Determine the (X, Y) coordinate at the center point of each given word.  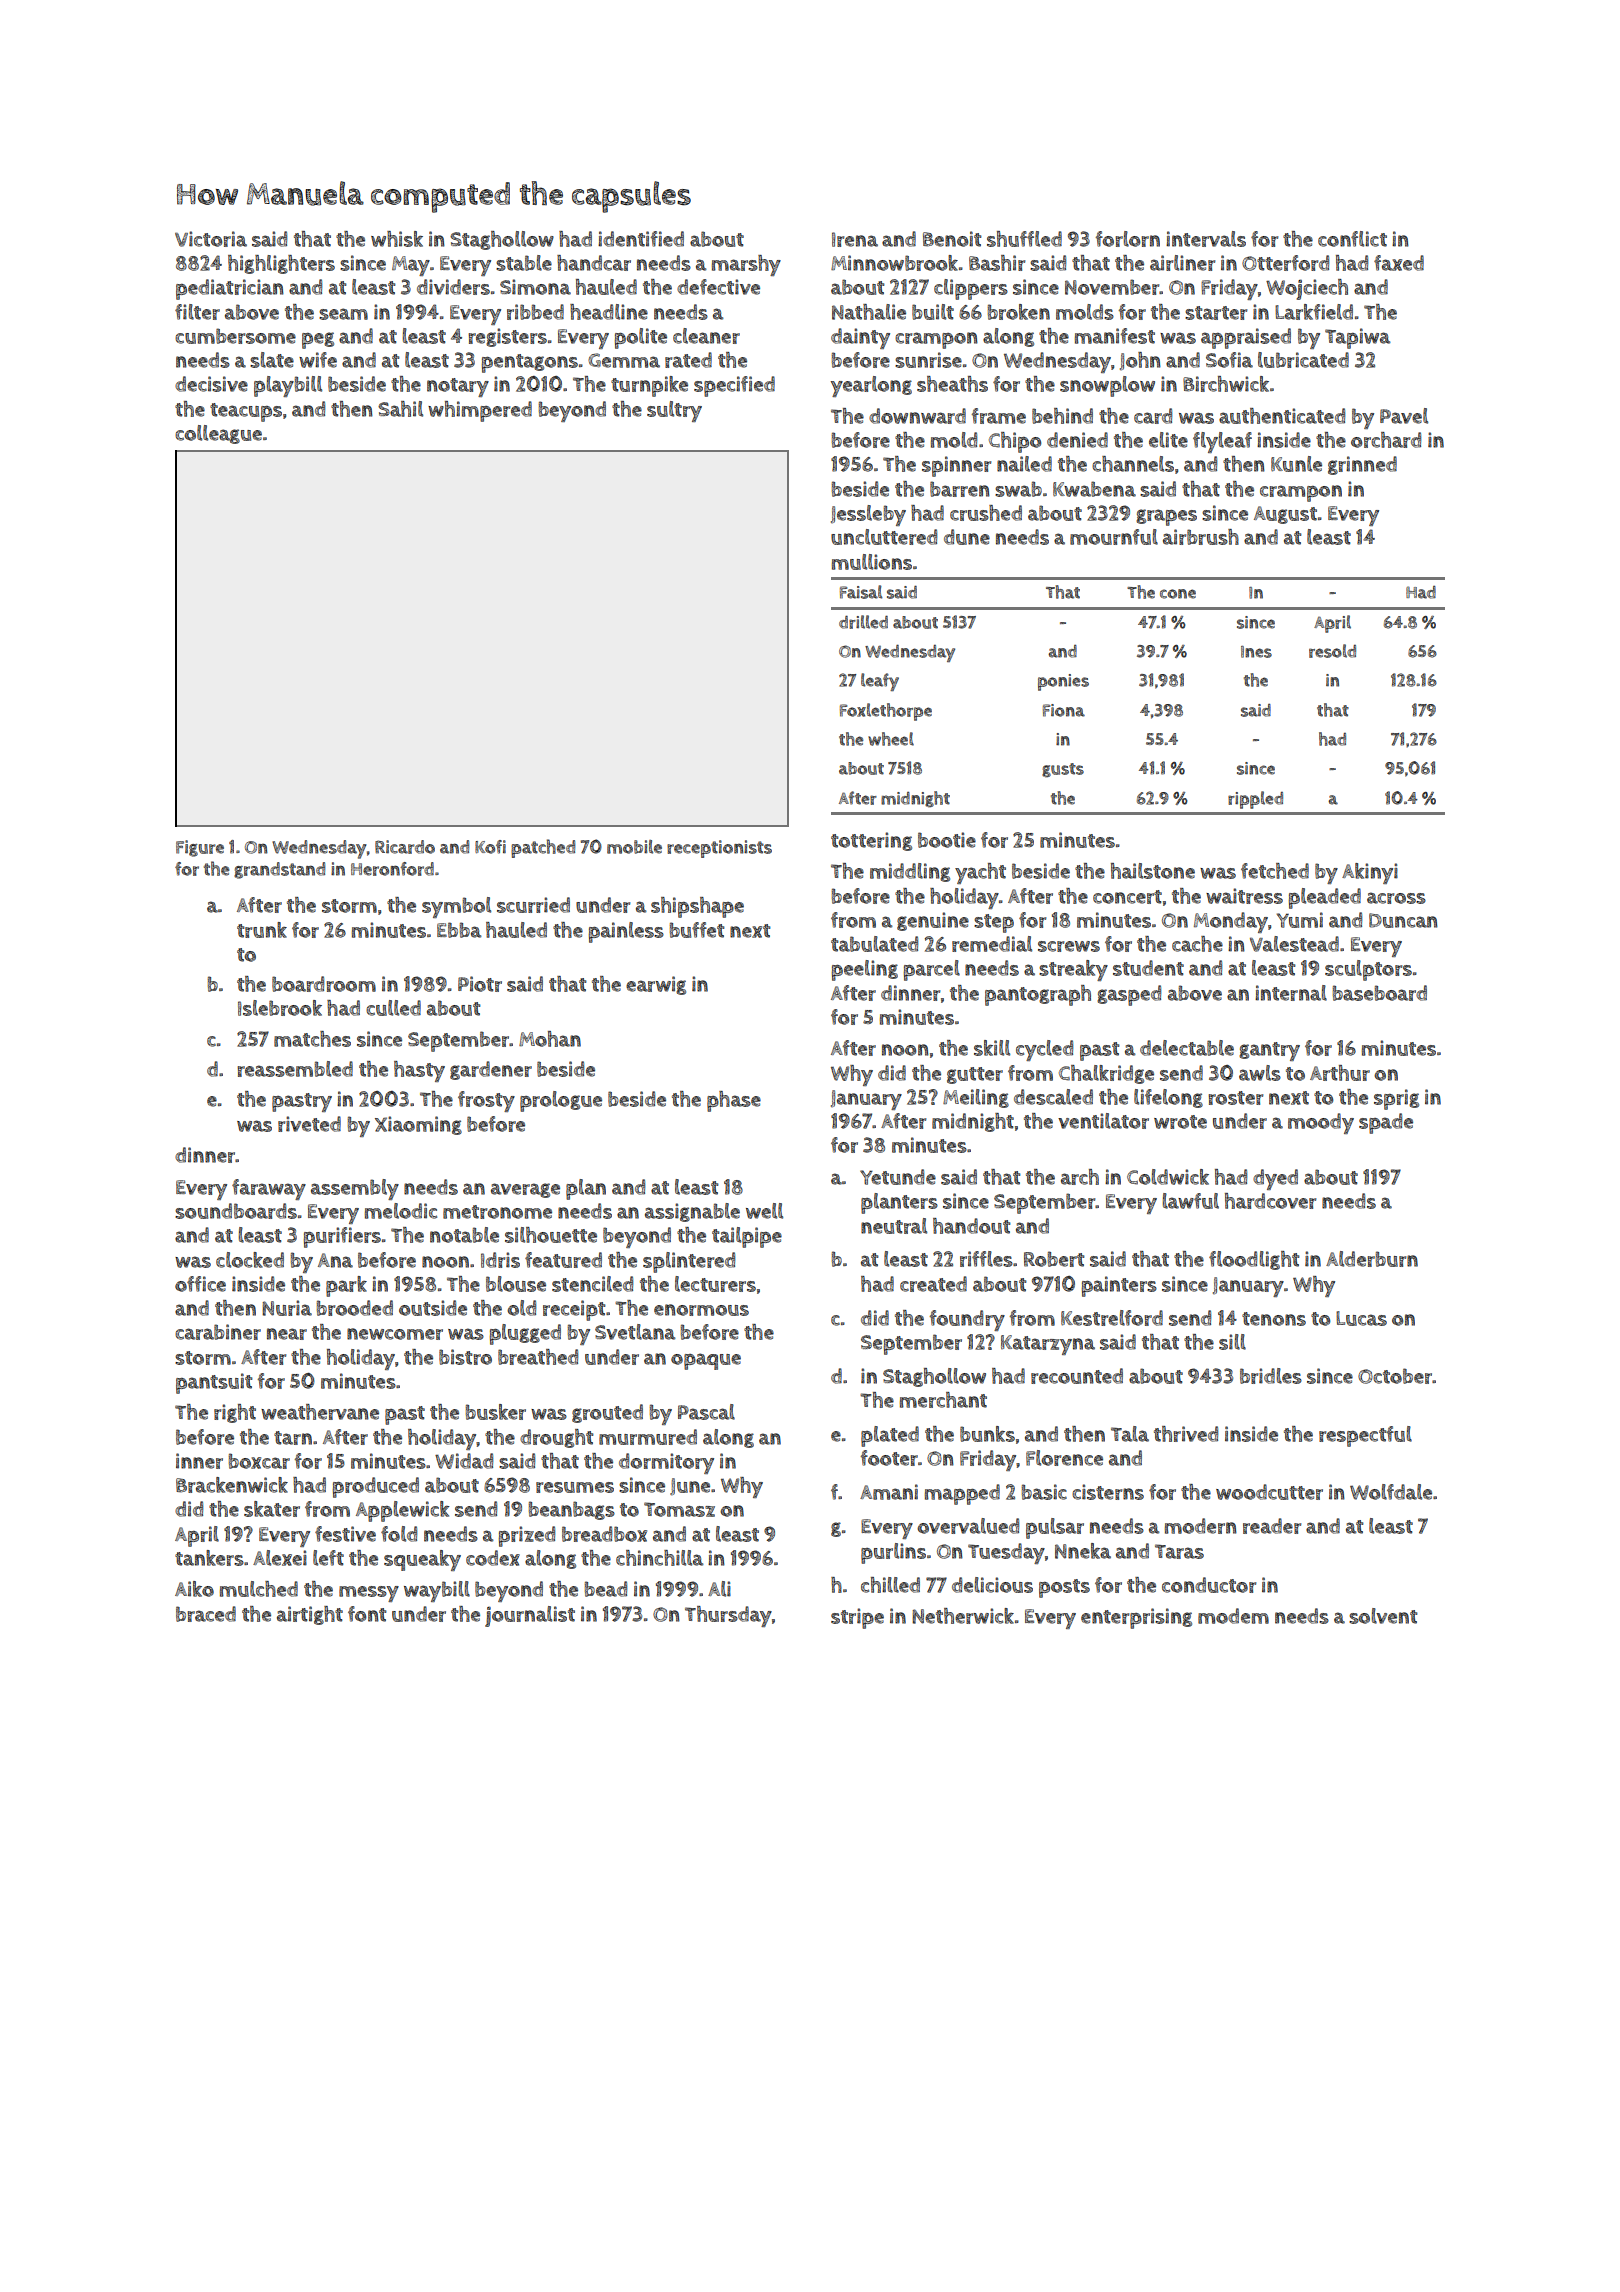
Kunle (1296, 464)
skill (992, 1048)
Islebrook (280, 1008)
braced (206, 1614)
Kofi (490, 847)
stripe (857, 1618)
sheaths (952, 384)
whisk (397, 239)
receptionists (719, 849)
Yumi (1300, 920)
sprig (1396, 1099)
